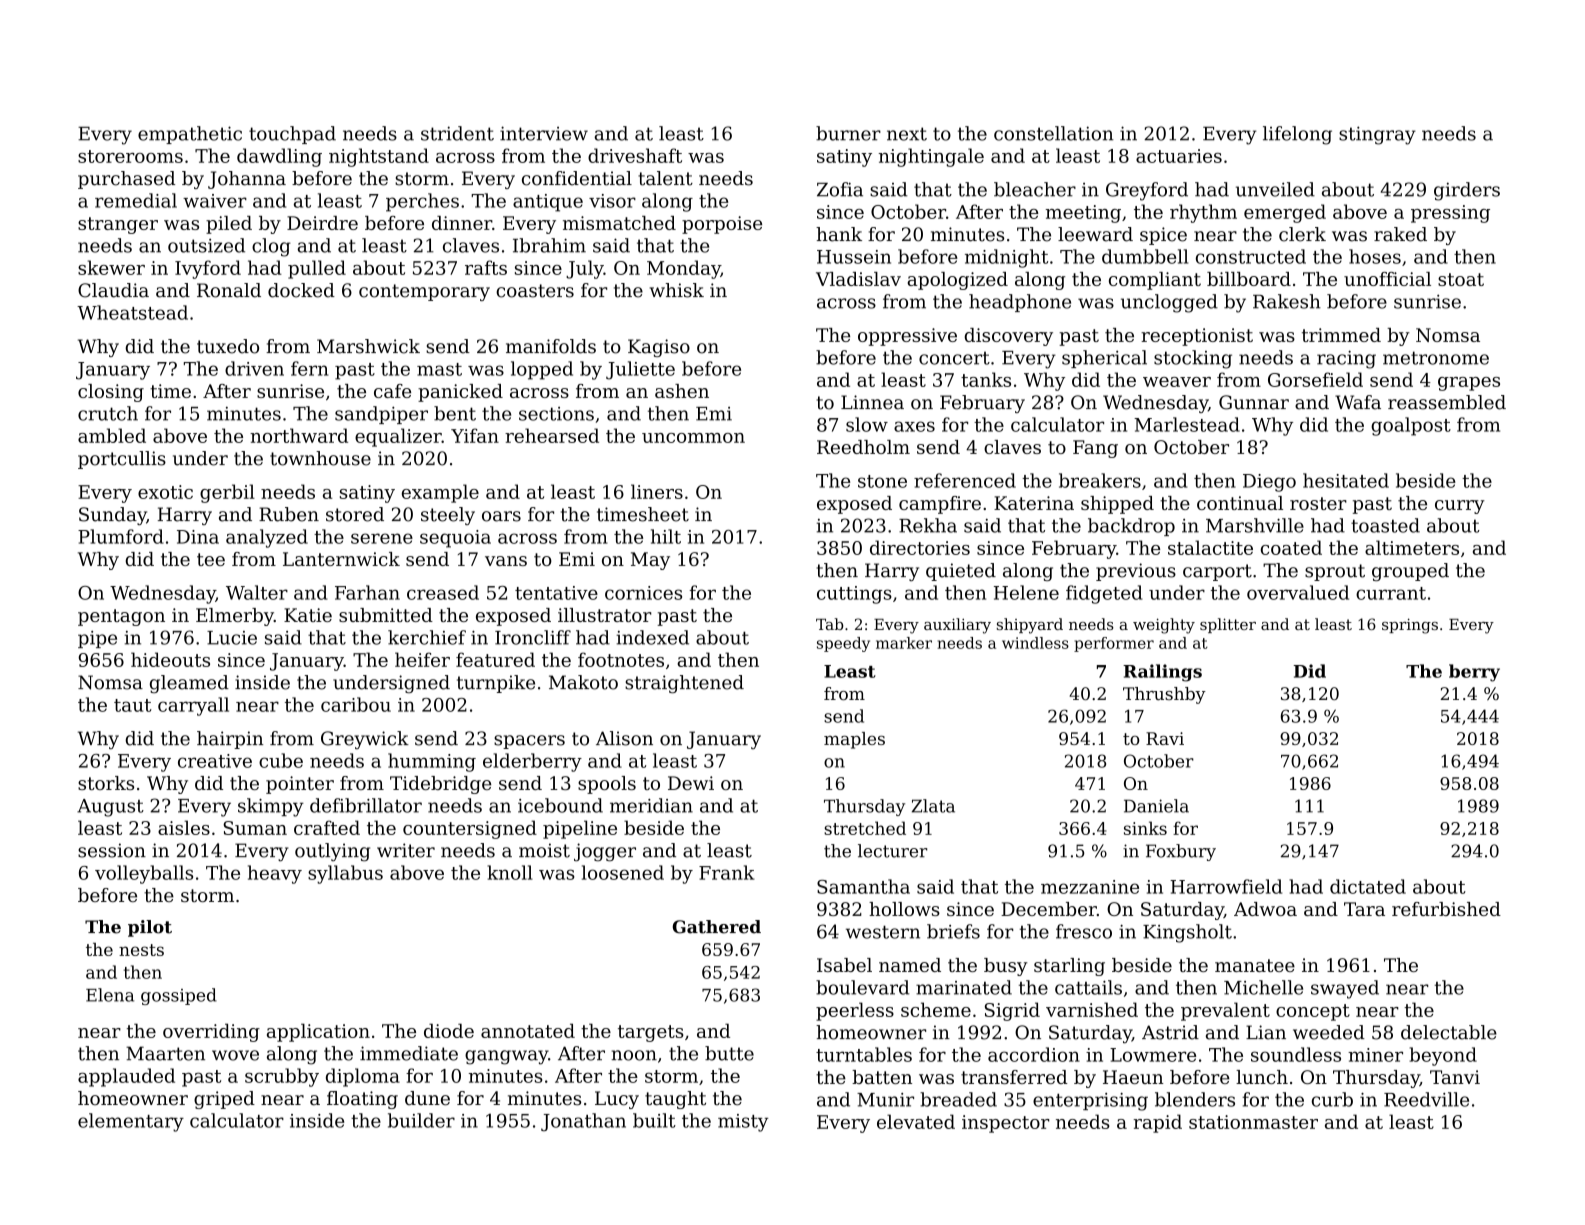  I want to click on Reedville, so click(1426, 1099).
